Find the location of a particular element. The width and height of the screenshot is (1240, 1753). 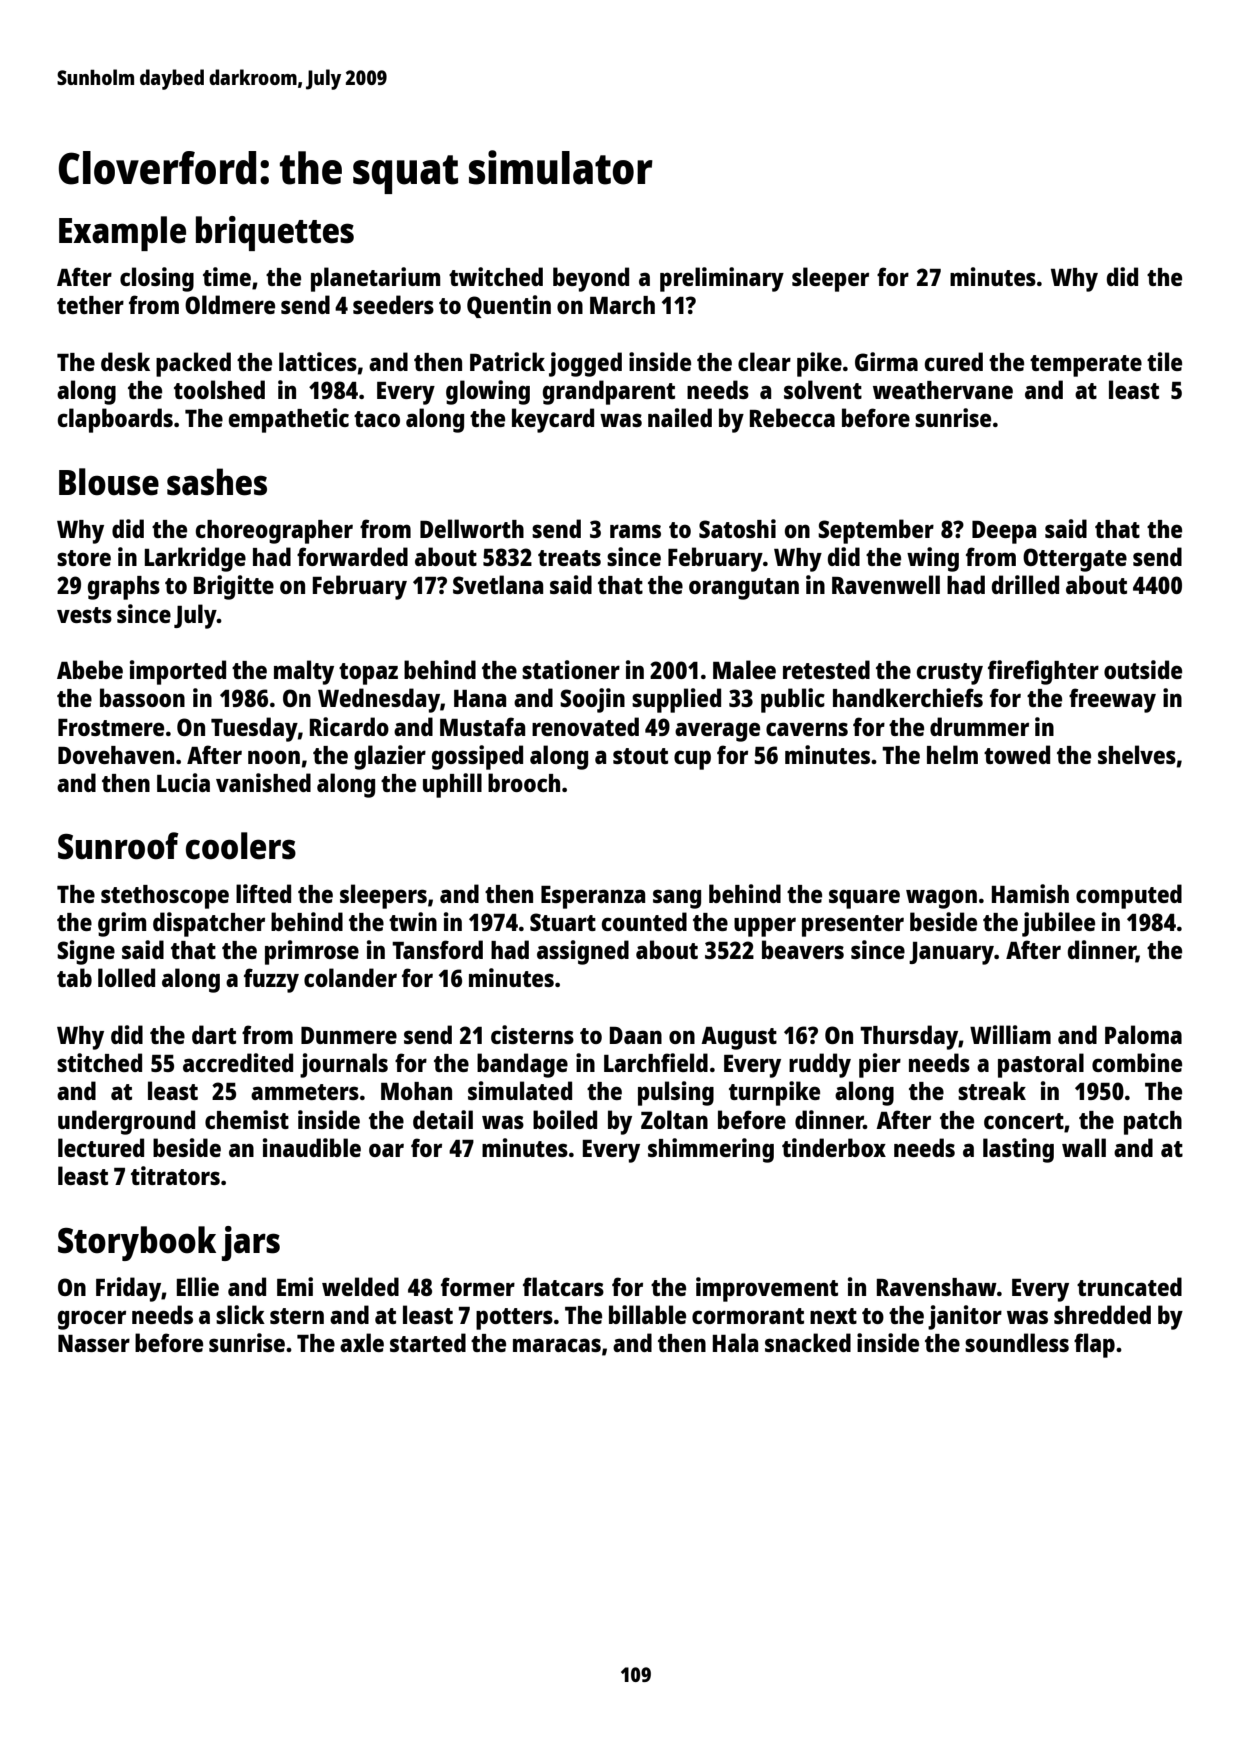

stationer is located at coordinates (571, 669).
